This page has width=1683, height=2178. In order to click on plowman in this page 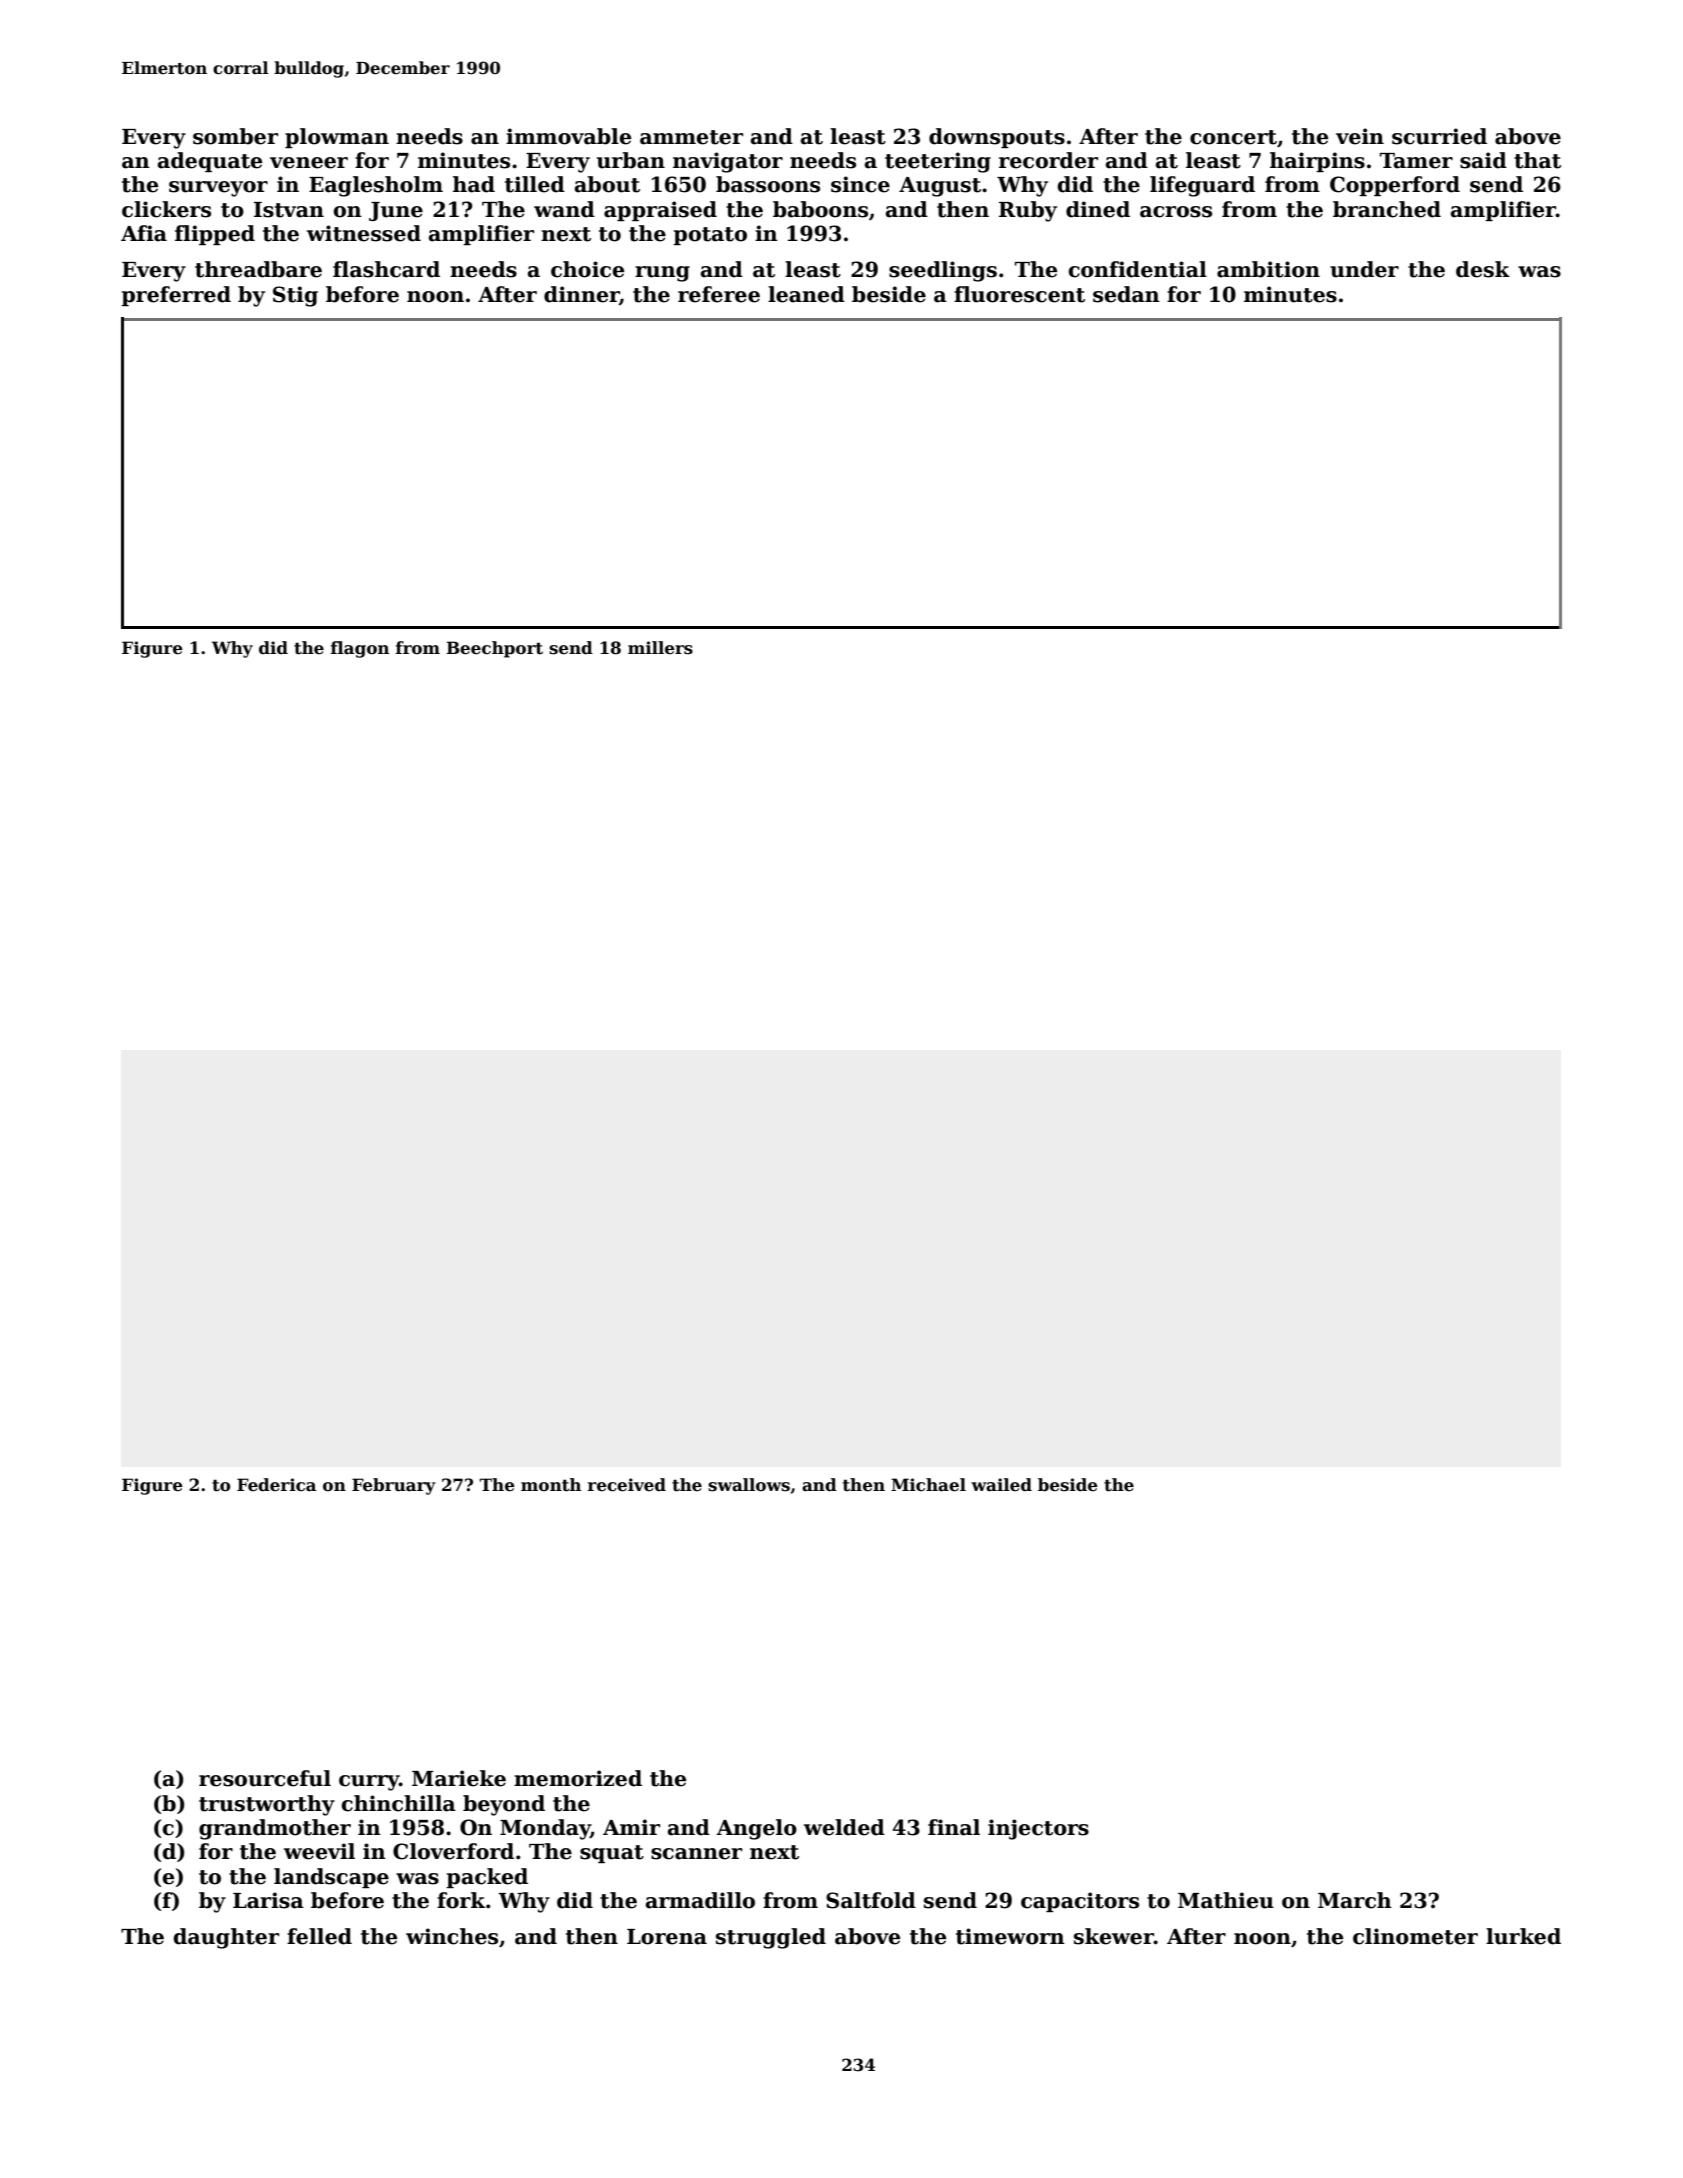, I will do `click(337, 138)`.
